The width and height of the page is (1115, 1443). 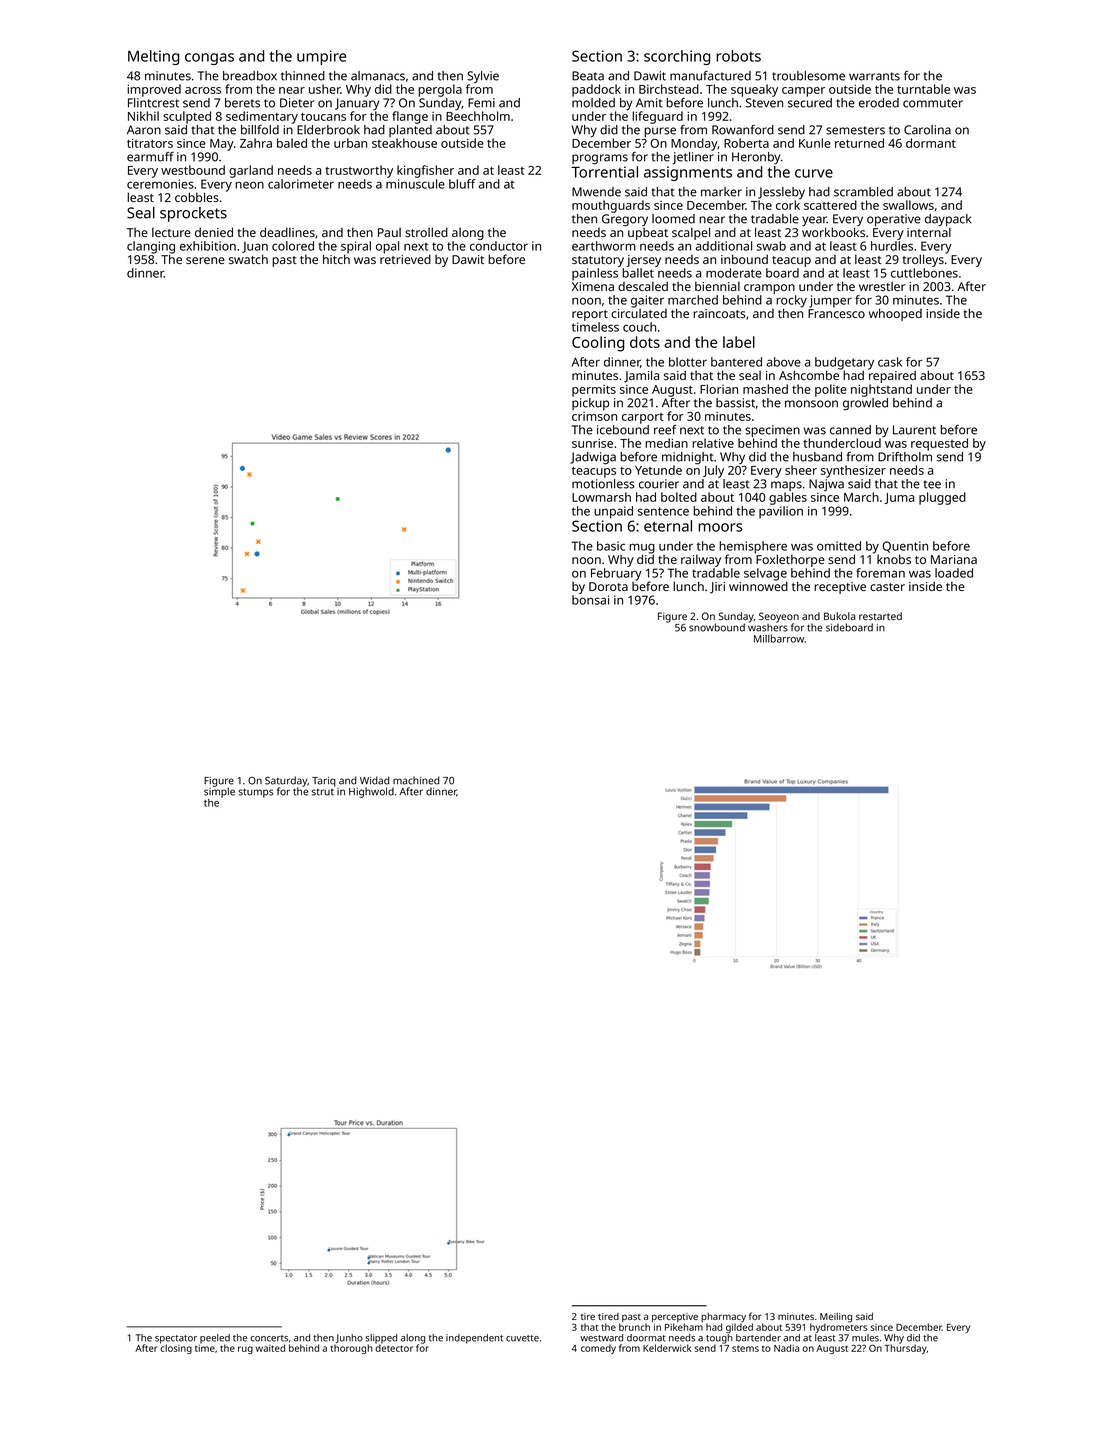 What do you see at coordinates (336, 259) in the page?
I see `hitch` at bounding box center [336, 259].
